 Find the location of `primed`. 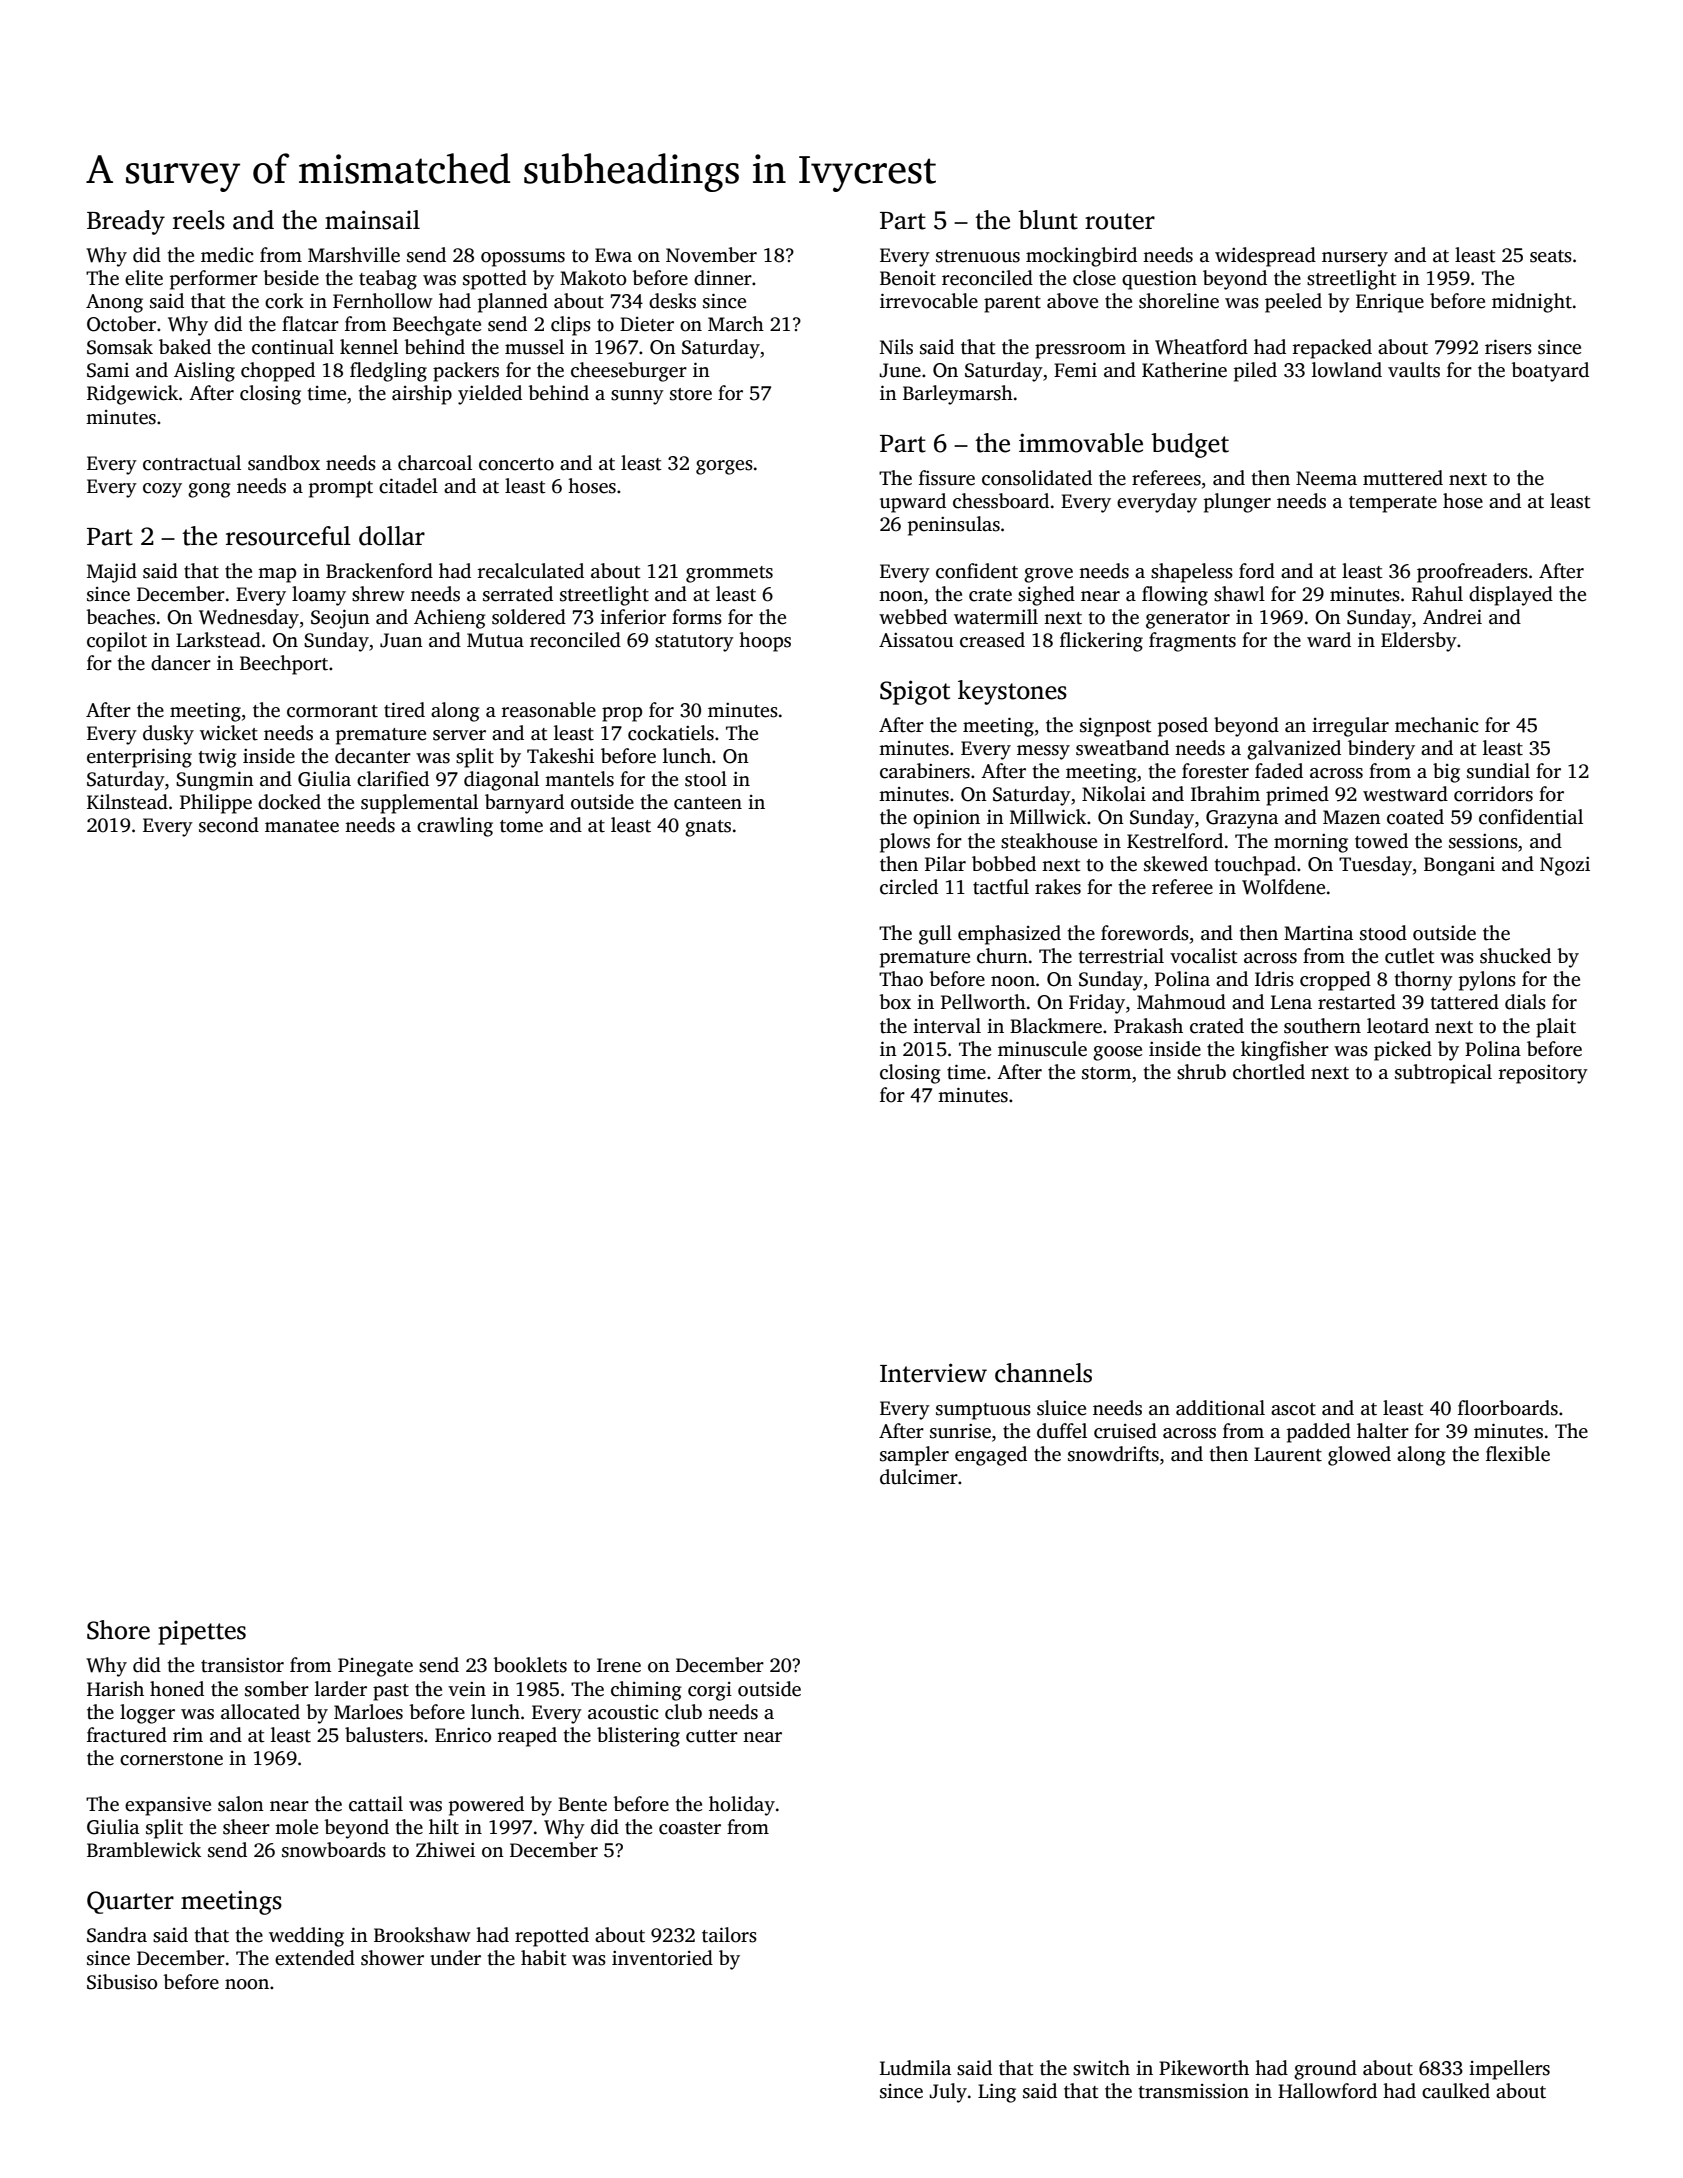

primed is located at coordinates (1297, 796).
